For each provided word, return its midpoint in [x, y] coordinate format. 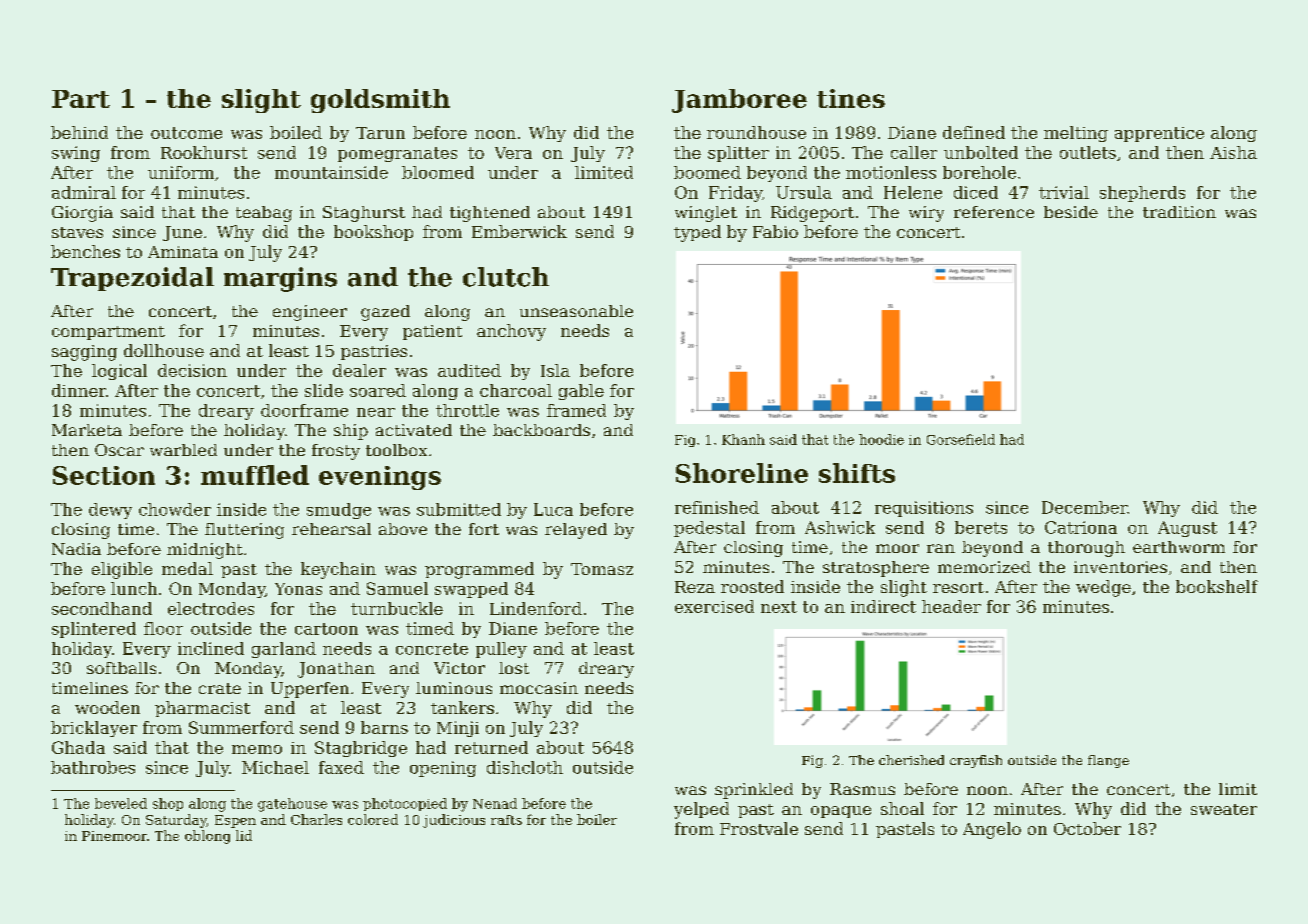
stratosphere [876, 569]
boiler [597, 819]
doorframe [304, 410]
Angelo [992, 830]
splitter [738, 154]
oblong [207, 837]
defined [974, 132]
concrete [432, 649]
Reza [695, 587]
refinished [717, 507]
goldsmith [380, 101]
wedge [1103, 588]
